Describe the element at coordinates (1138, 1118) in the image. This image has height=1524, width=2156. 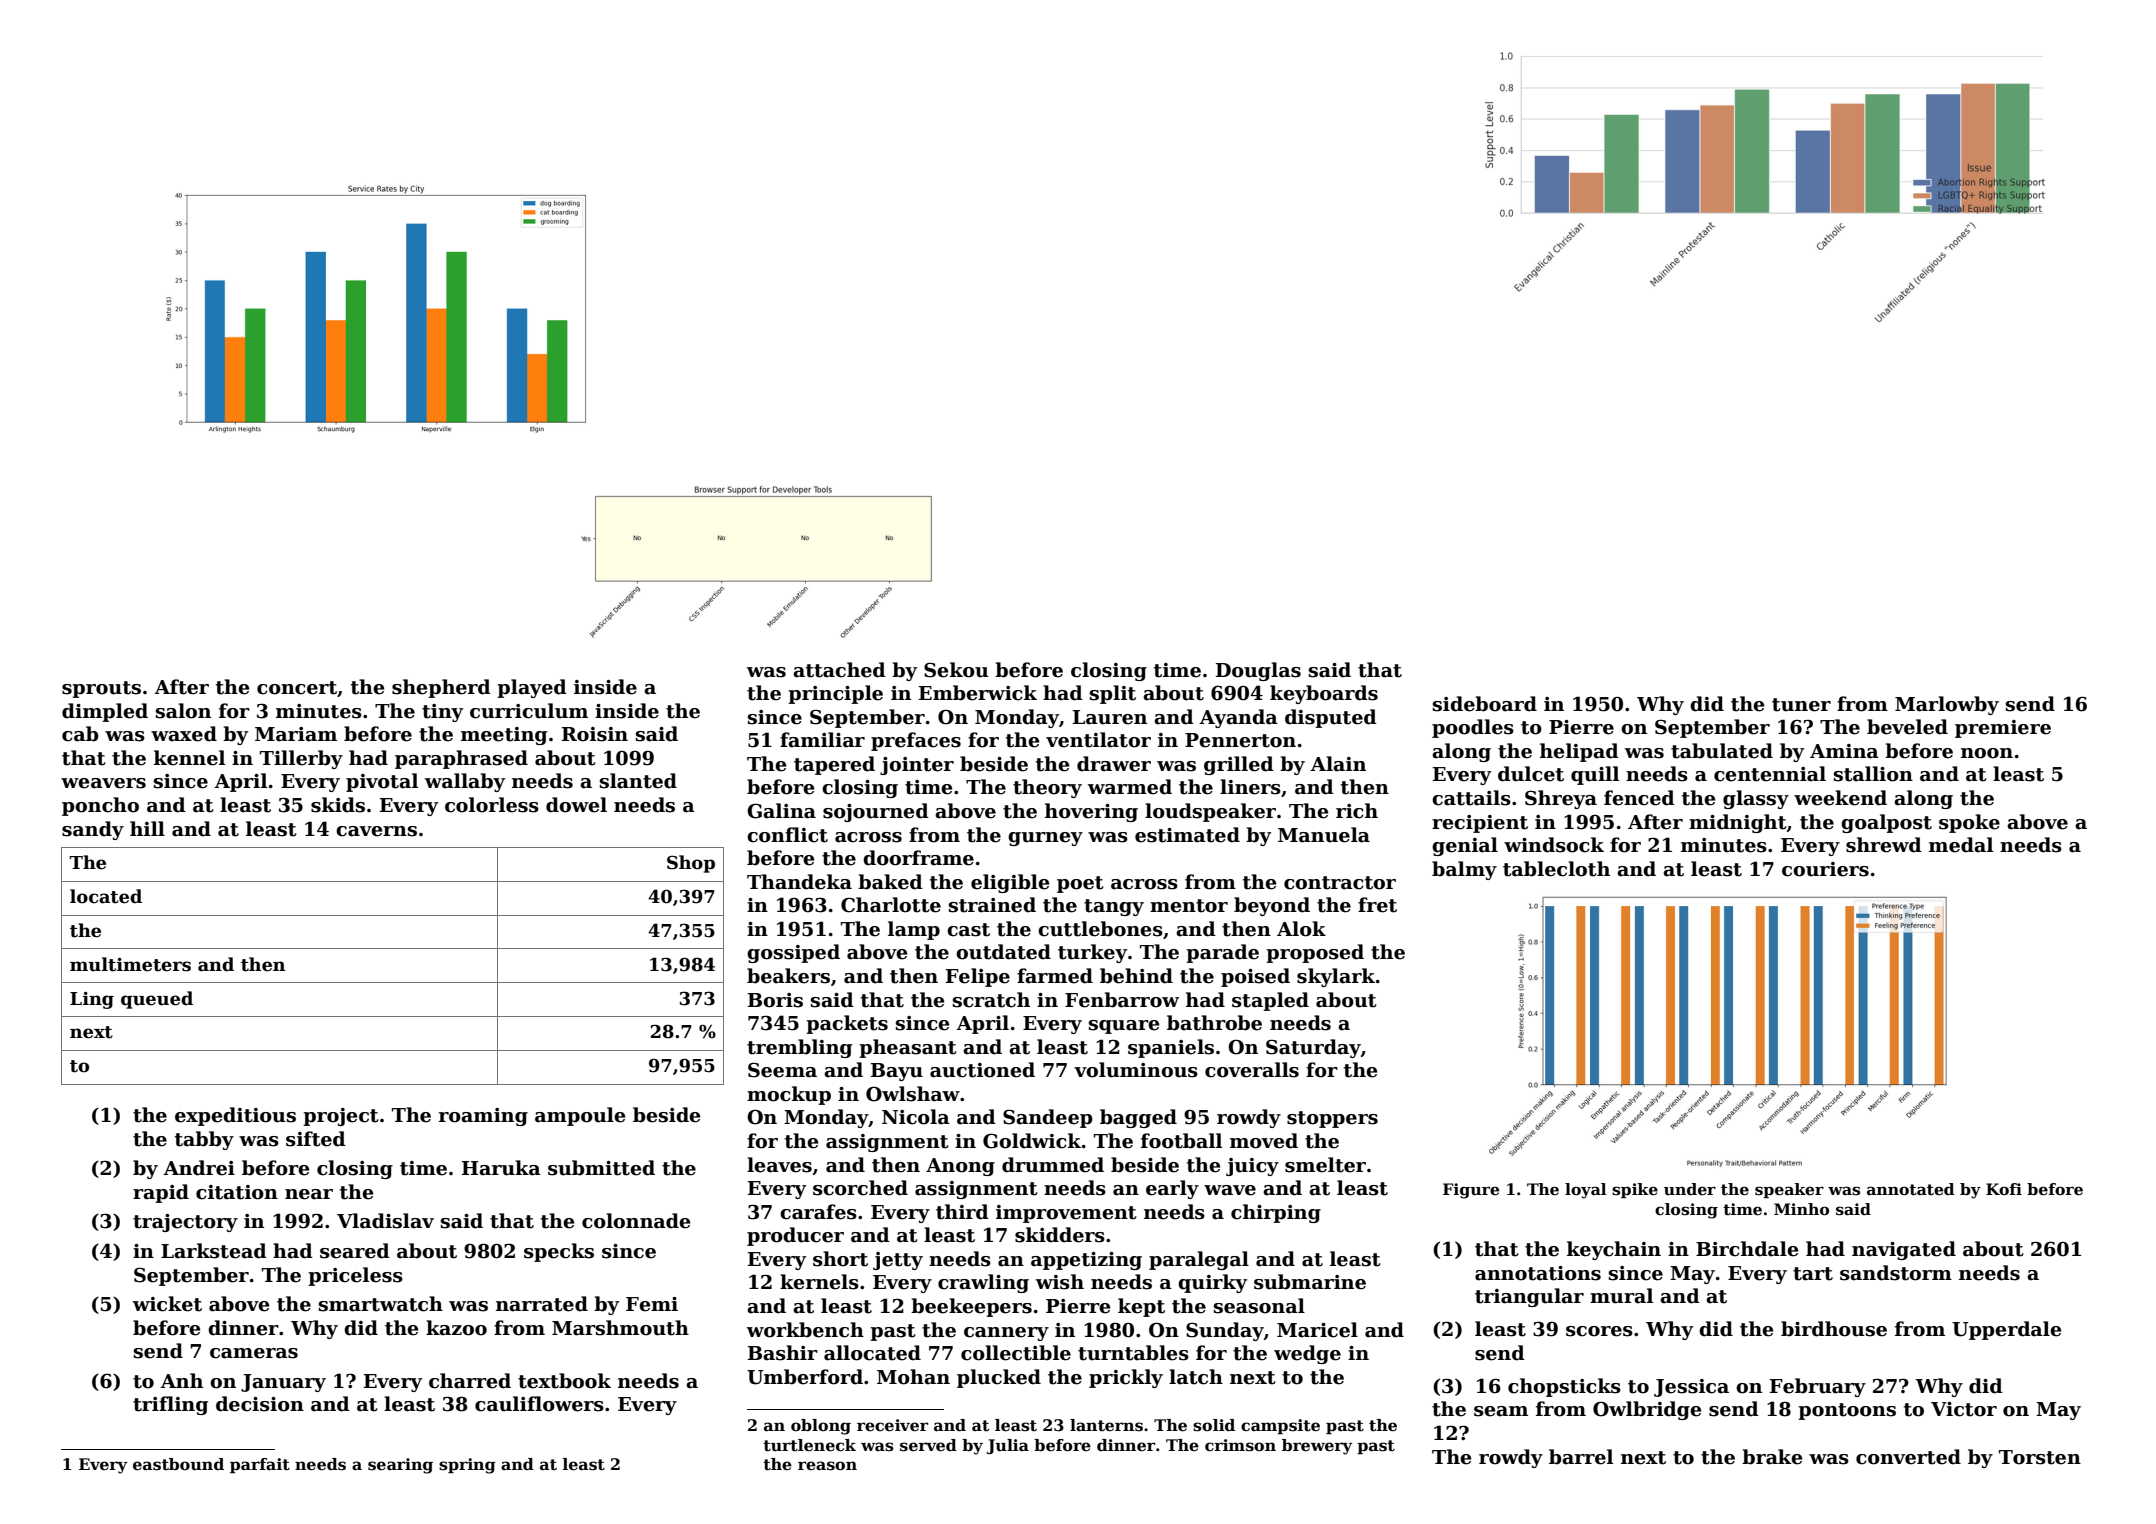
I see `bagged` at that location.
